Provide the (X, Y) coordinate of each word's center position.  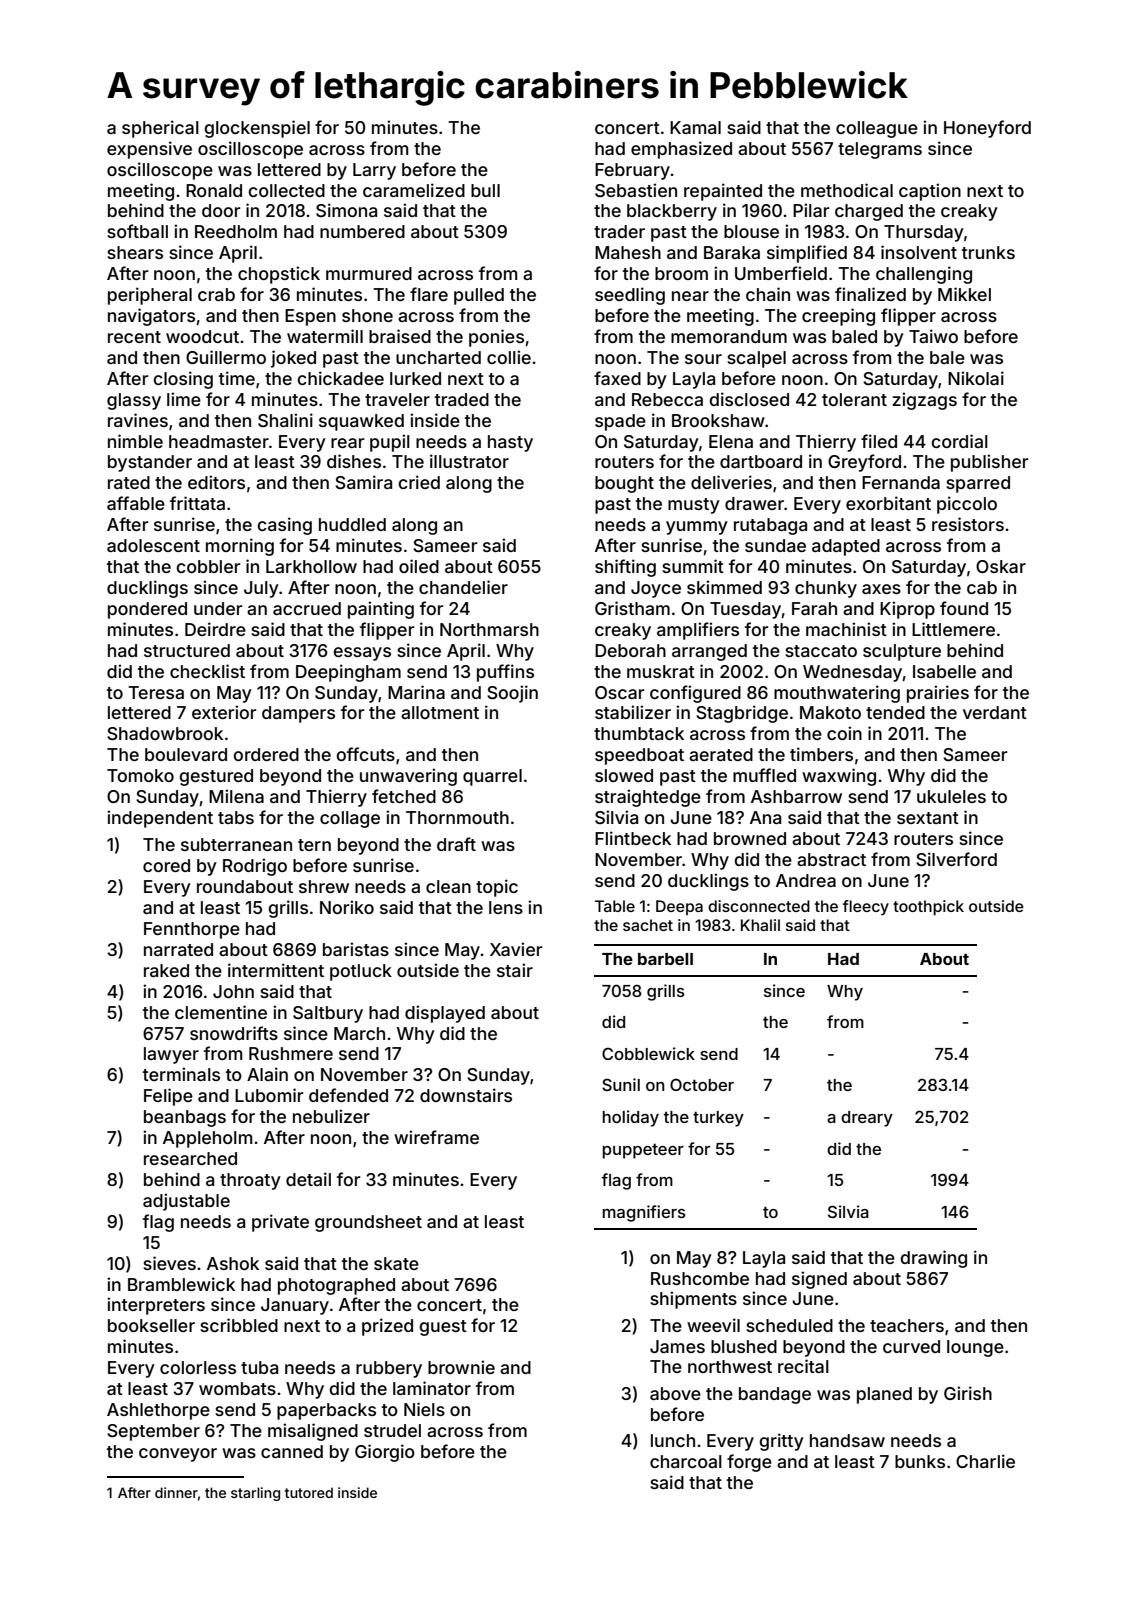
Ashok (233, 1263)
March (359, 1033)
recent (134, 337)
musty (694, 506)
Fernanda (901, 482)
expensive (149, 150)
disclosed (749, 399)
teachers (907, 1325)
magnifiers (644, 1213)
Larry (374, 171)
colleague (877, 129)
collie (509, 357)
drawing (933, 1259)
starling (255, 1494)
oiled (419, 566)
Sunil (621, 1084)
